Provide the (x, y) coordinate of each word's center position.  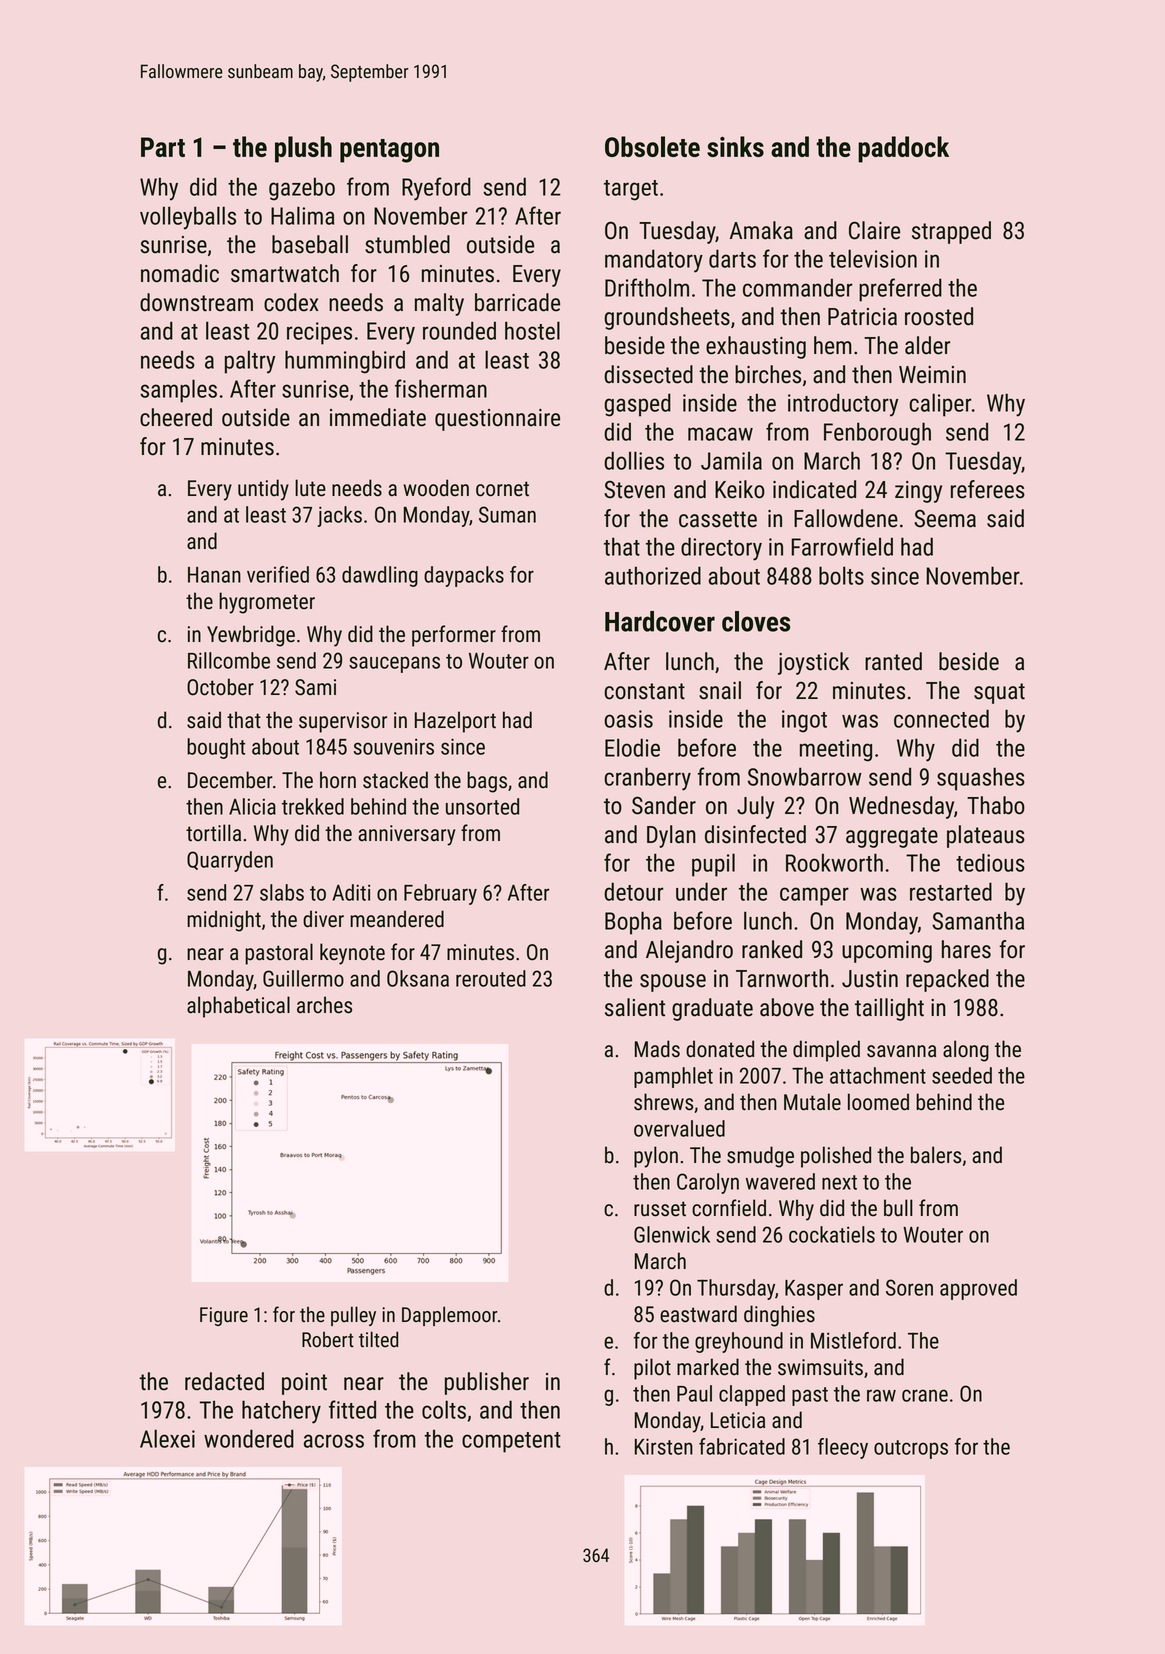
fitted (352, 1409)
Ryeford (436, 189)
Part (163, 147)
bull (898, 1208)
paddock (903, 149)
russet (660, 1209)
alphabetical (238, 1007)
